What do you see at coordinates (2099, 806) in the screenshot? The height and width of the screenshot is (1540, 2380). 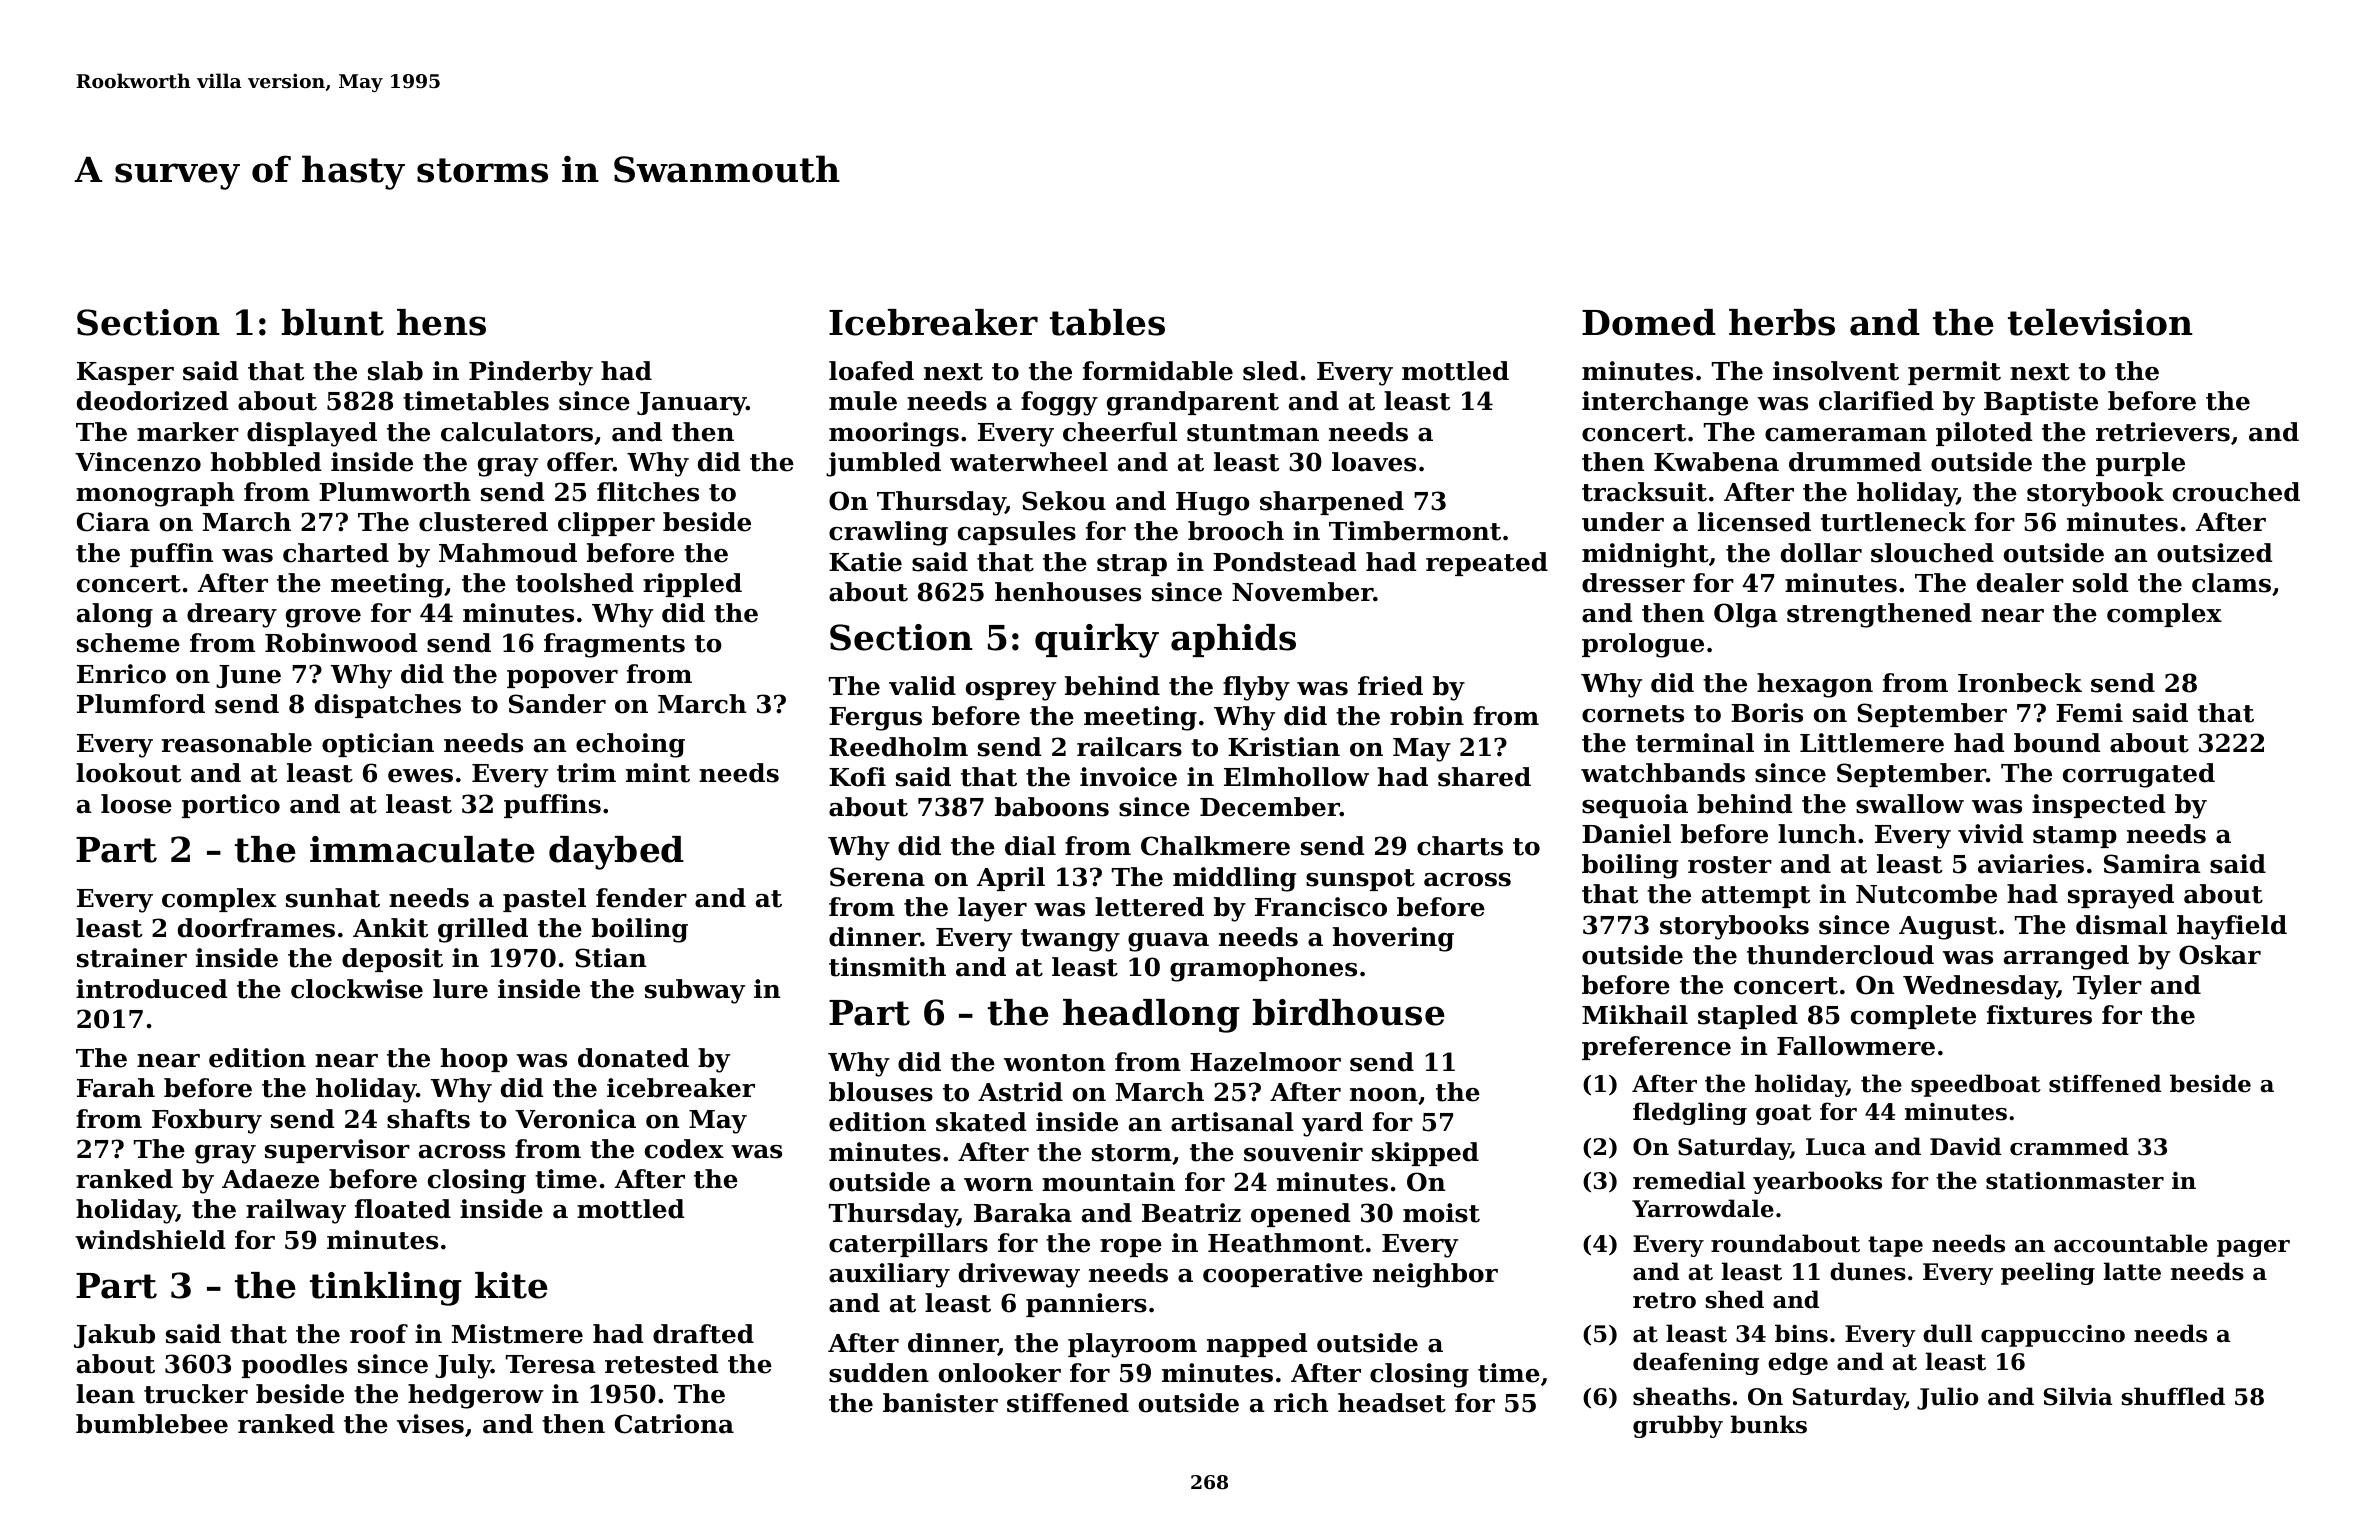 I see `inspected` at bounding box center [2099, 806].
